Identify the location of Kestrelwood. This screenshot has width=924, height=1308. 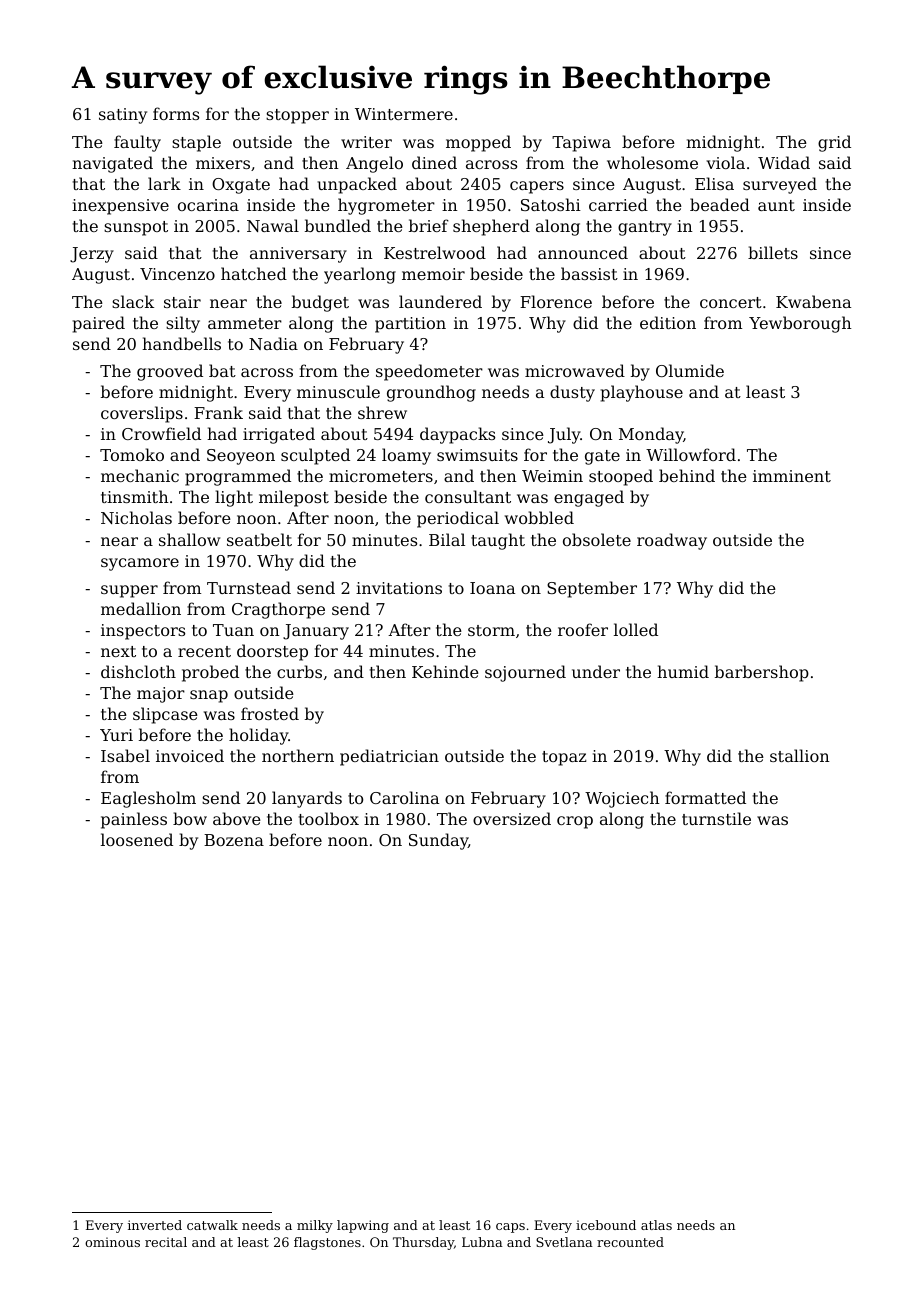
(435, 252).
